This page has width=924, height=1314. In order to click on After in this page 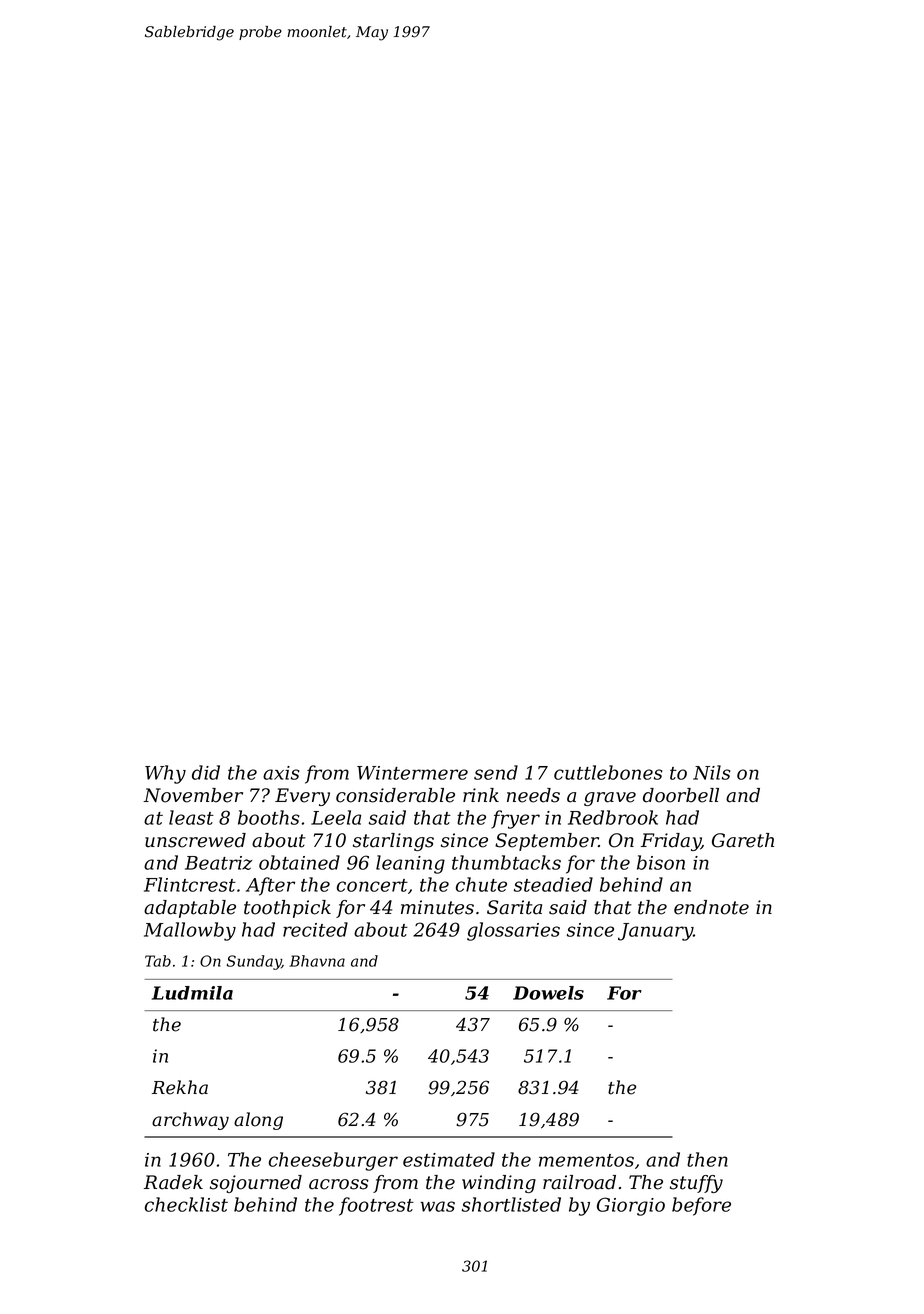, I will do `click(270, 886)`.
